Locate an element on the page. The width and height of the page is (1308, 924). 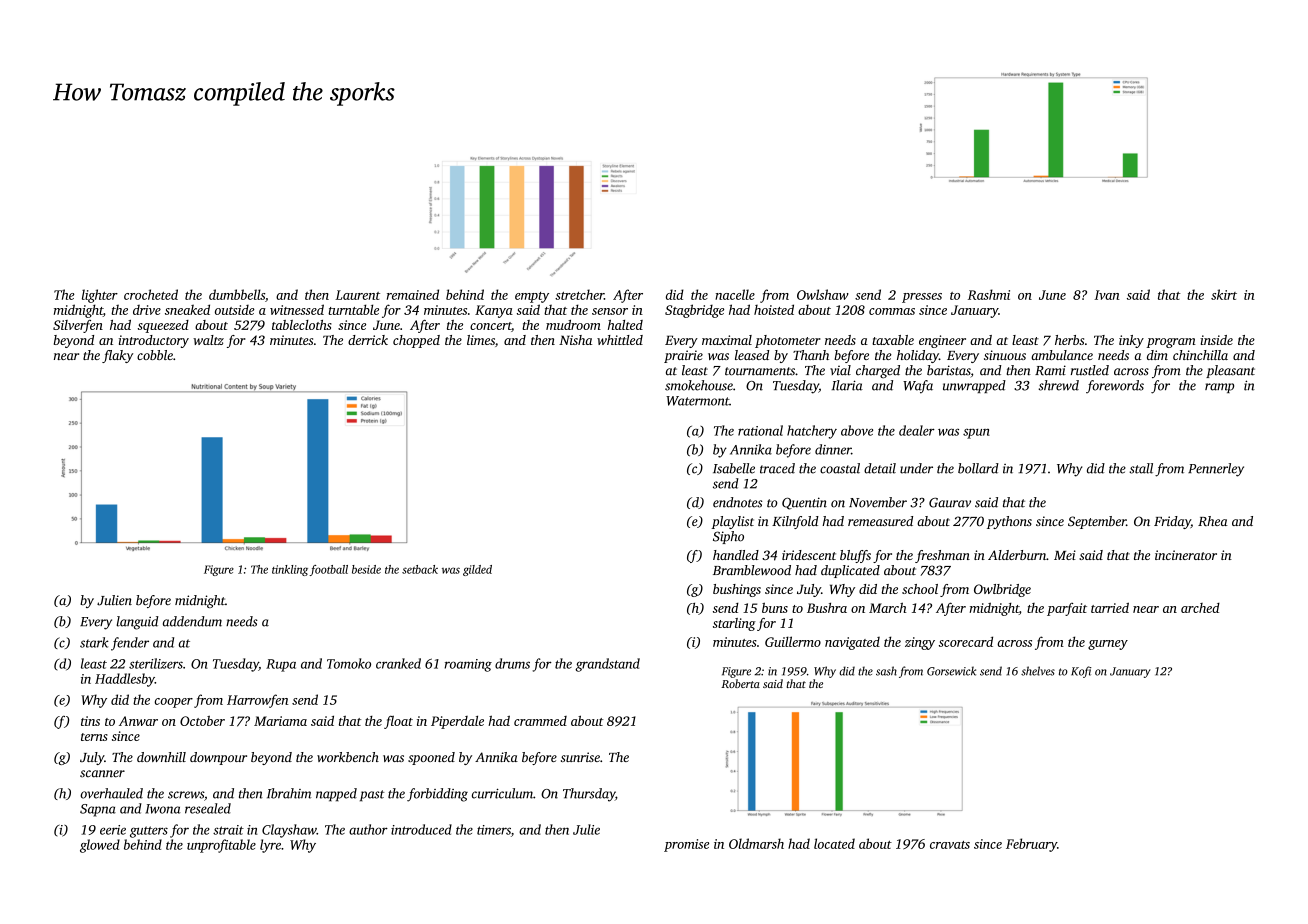
flaky is located at coordinates (117, 356).
